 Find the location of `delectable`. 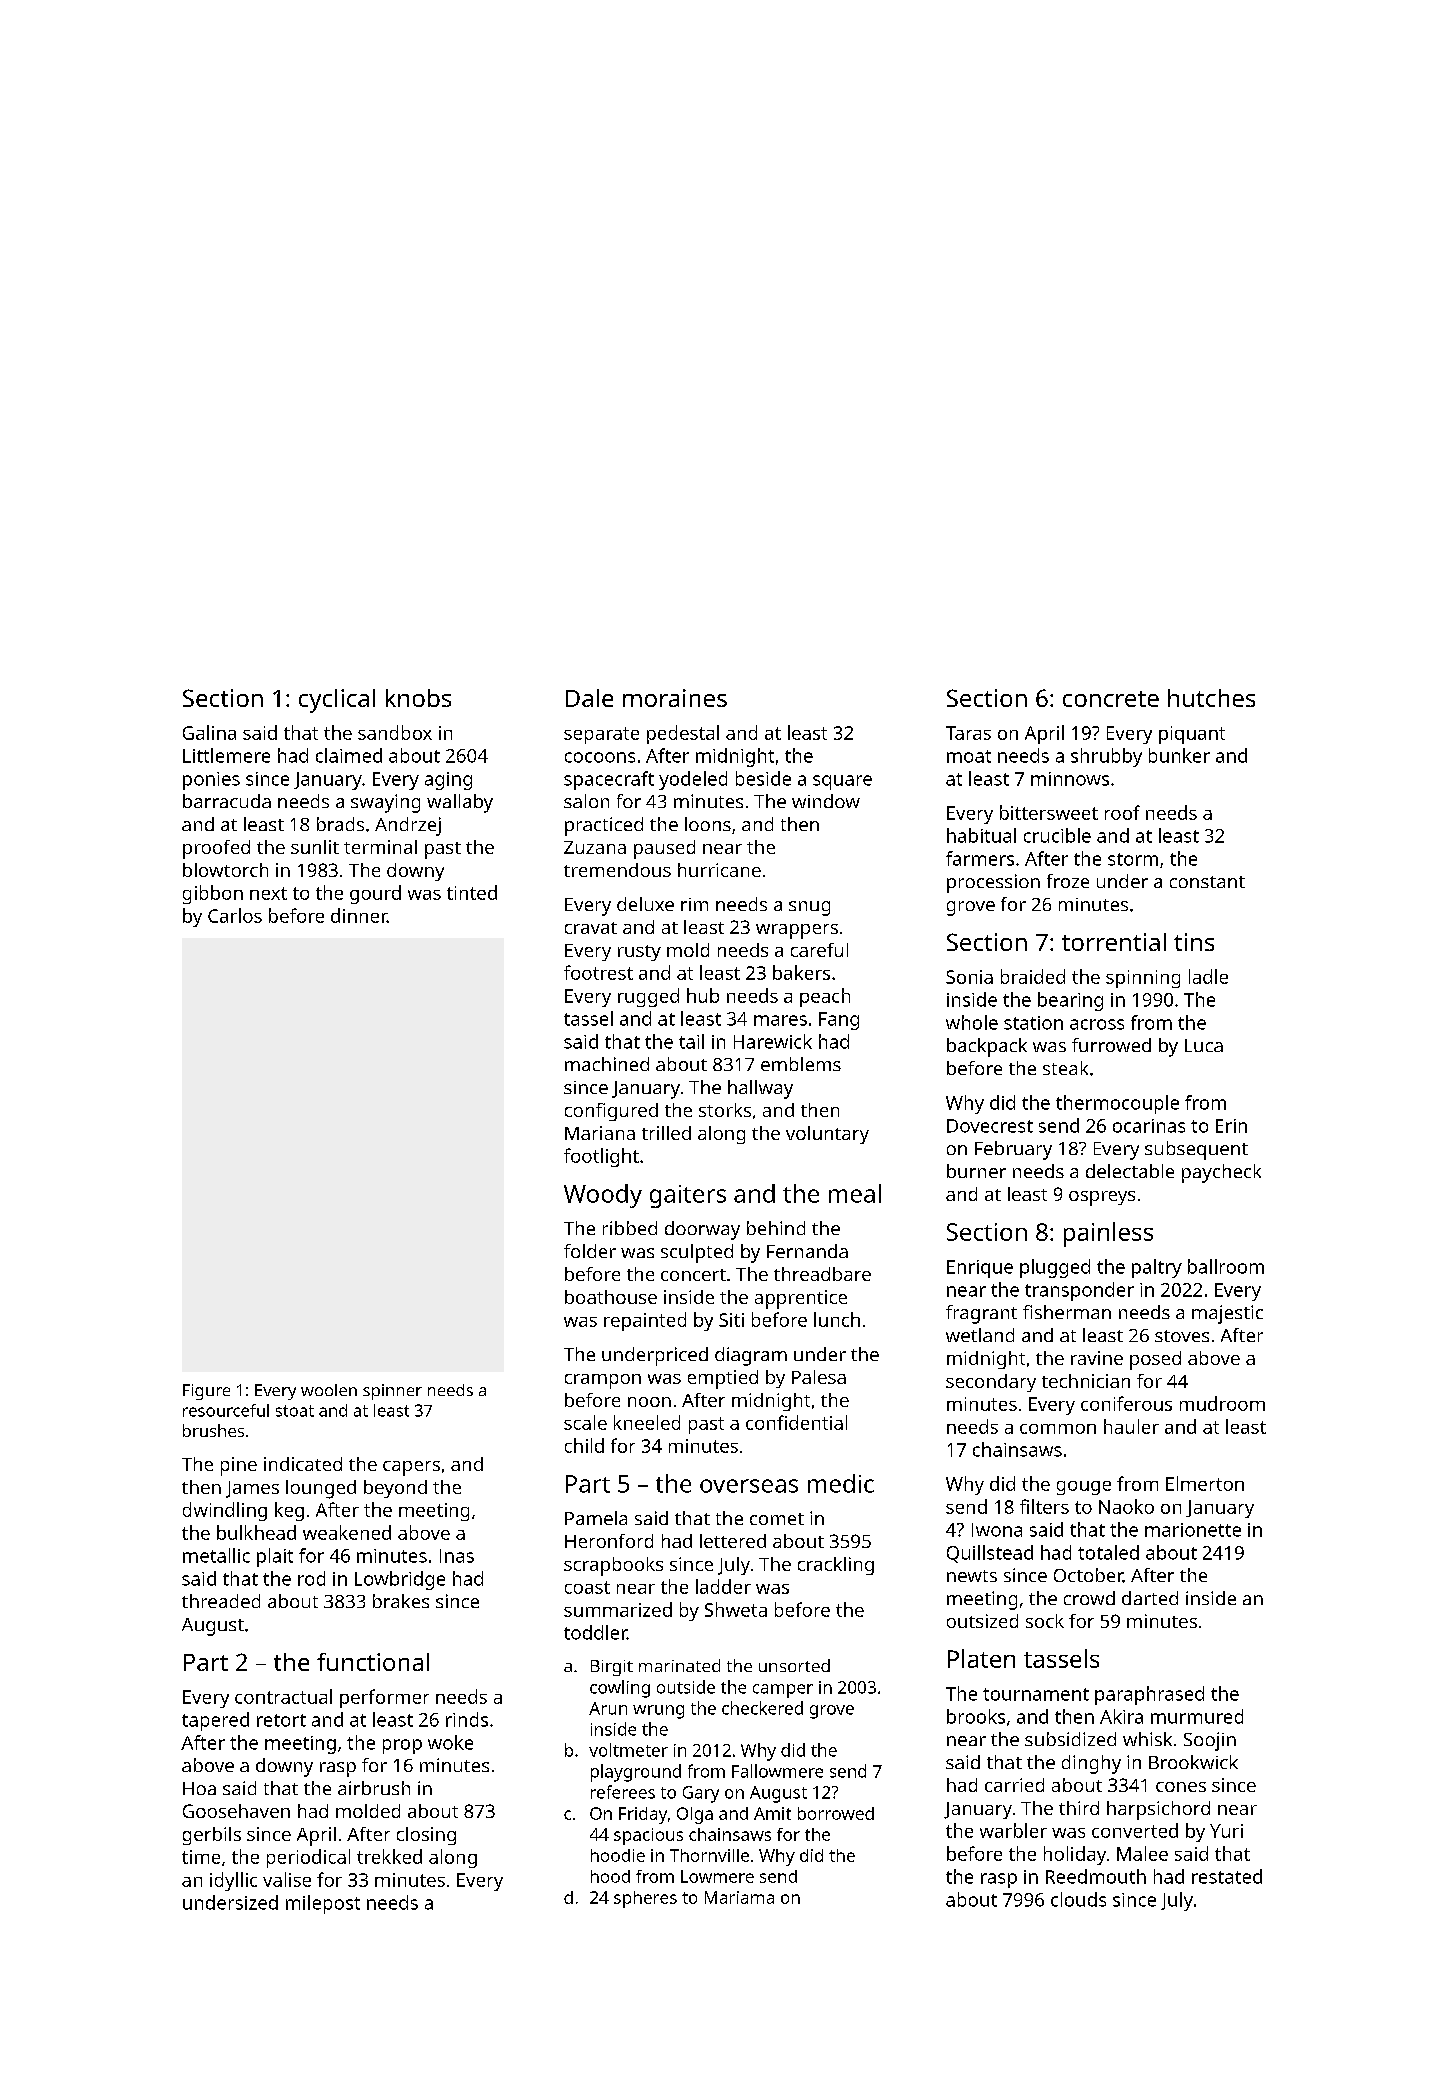

delectable is located at coordinates (1130, 1171).
